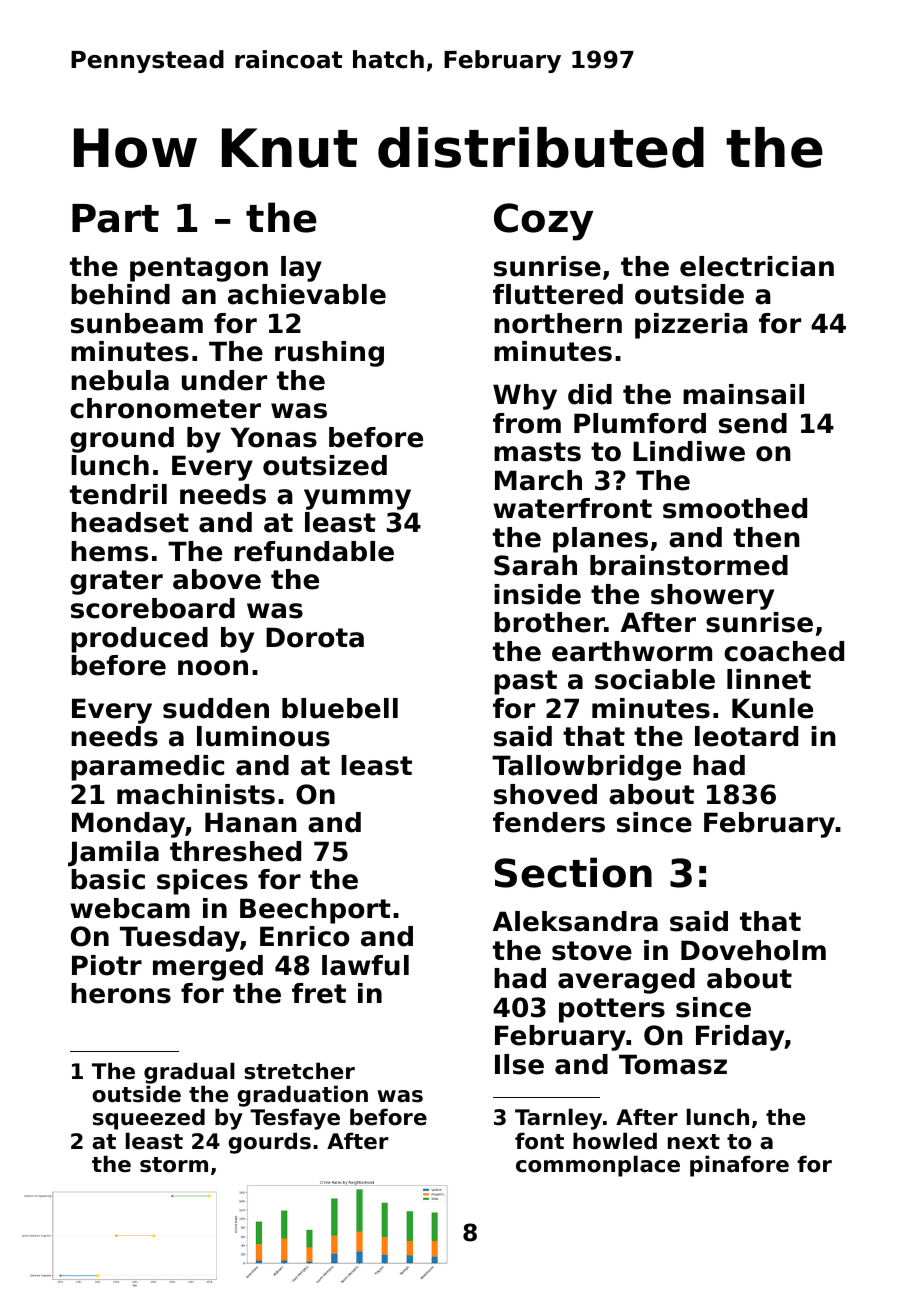 This screenshot has height=1311, width=924. What do you see at coordinates (575, 921) in the screenshot?
I see `Aleksandra` at bounding box center [575, 921].
